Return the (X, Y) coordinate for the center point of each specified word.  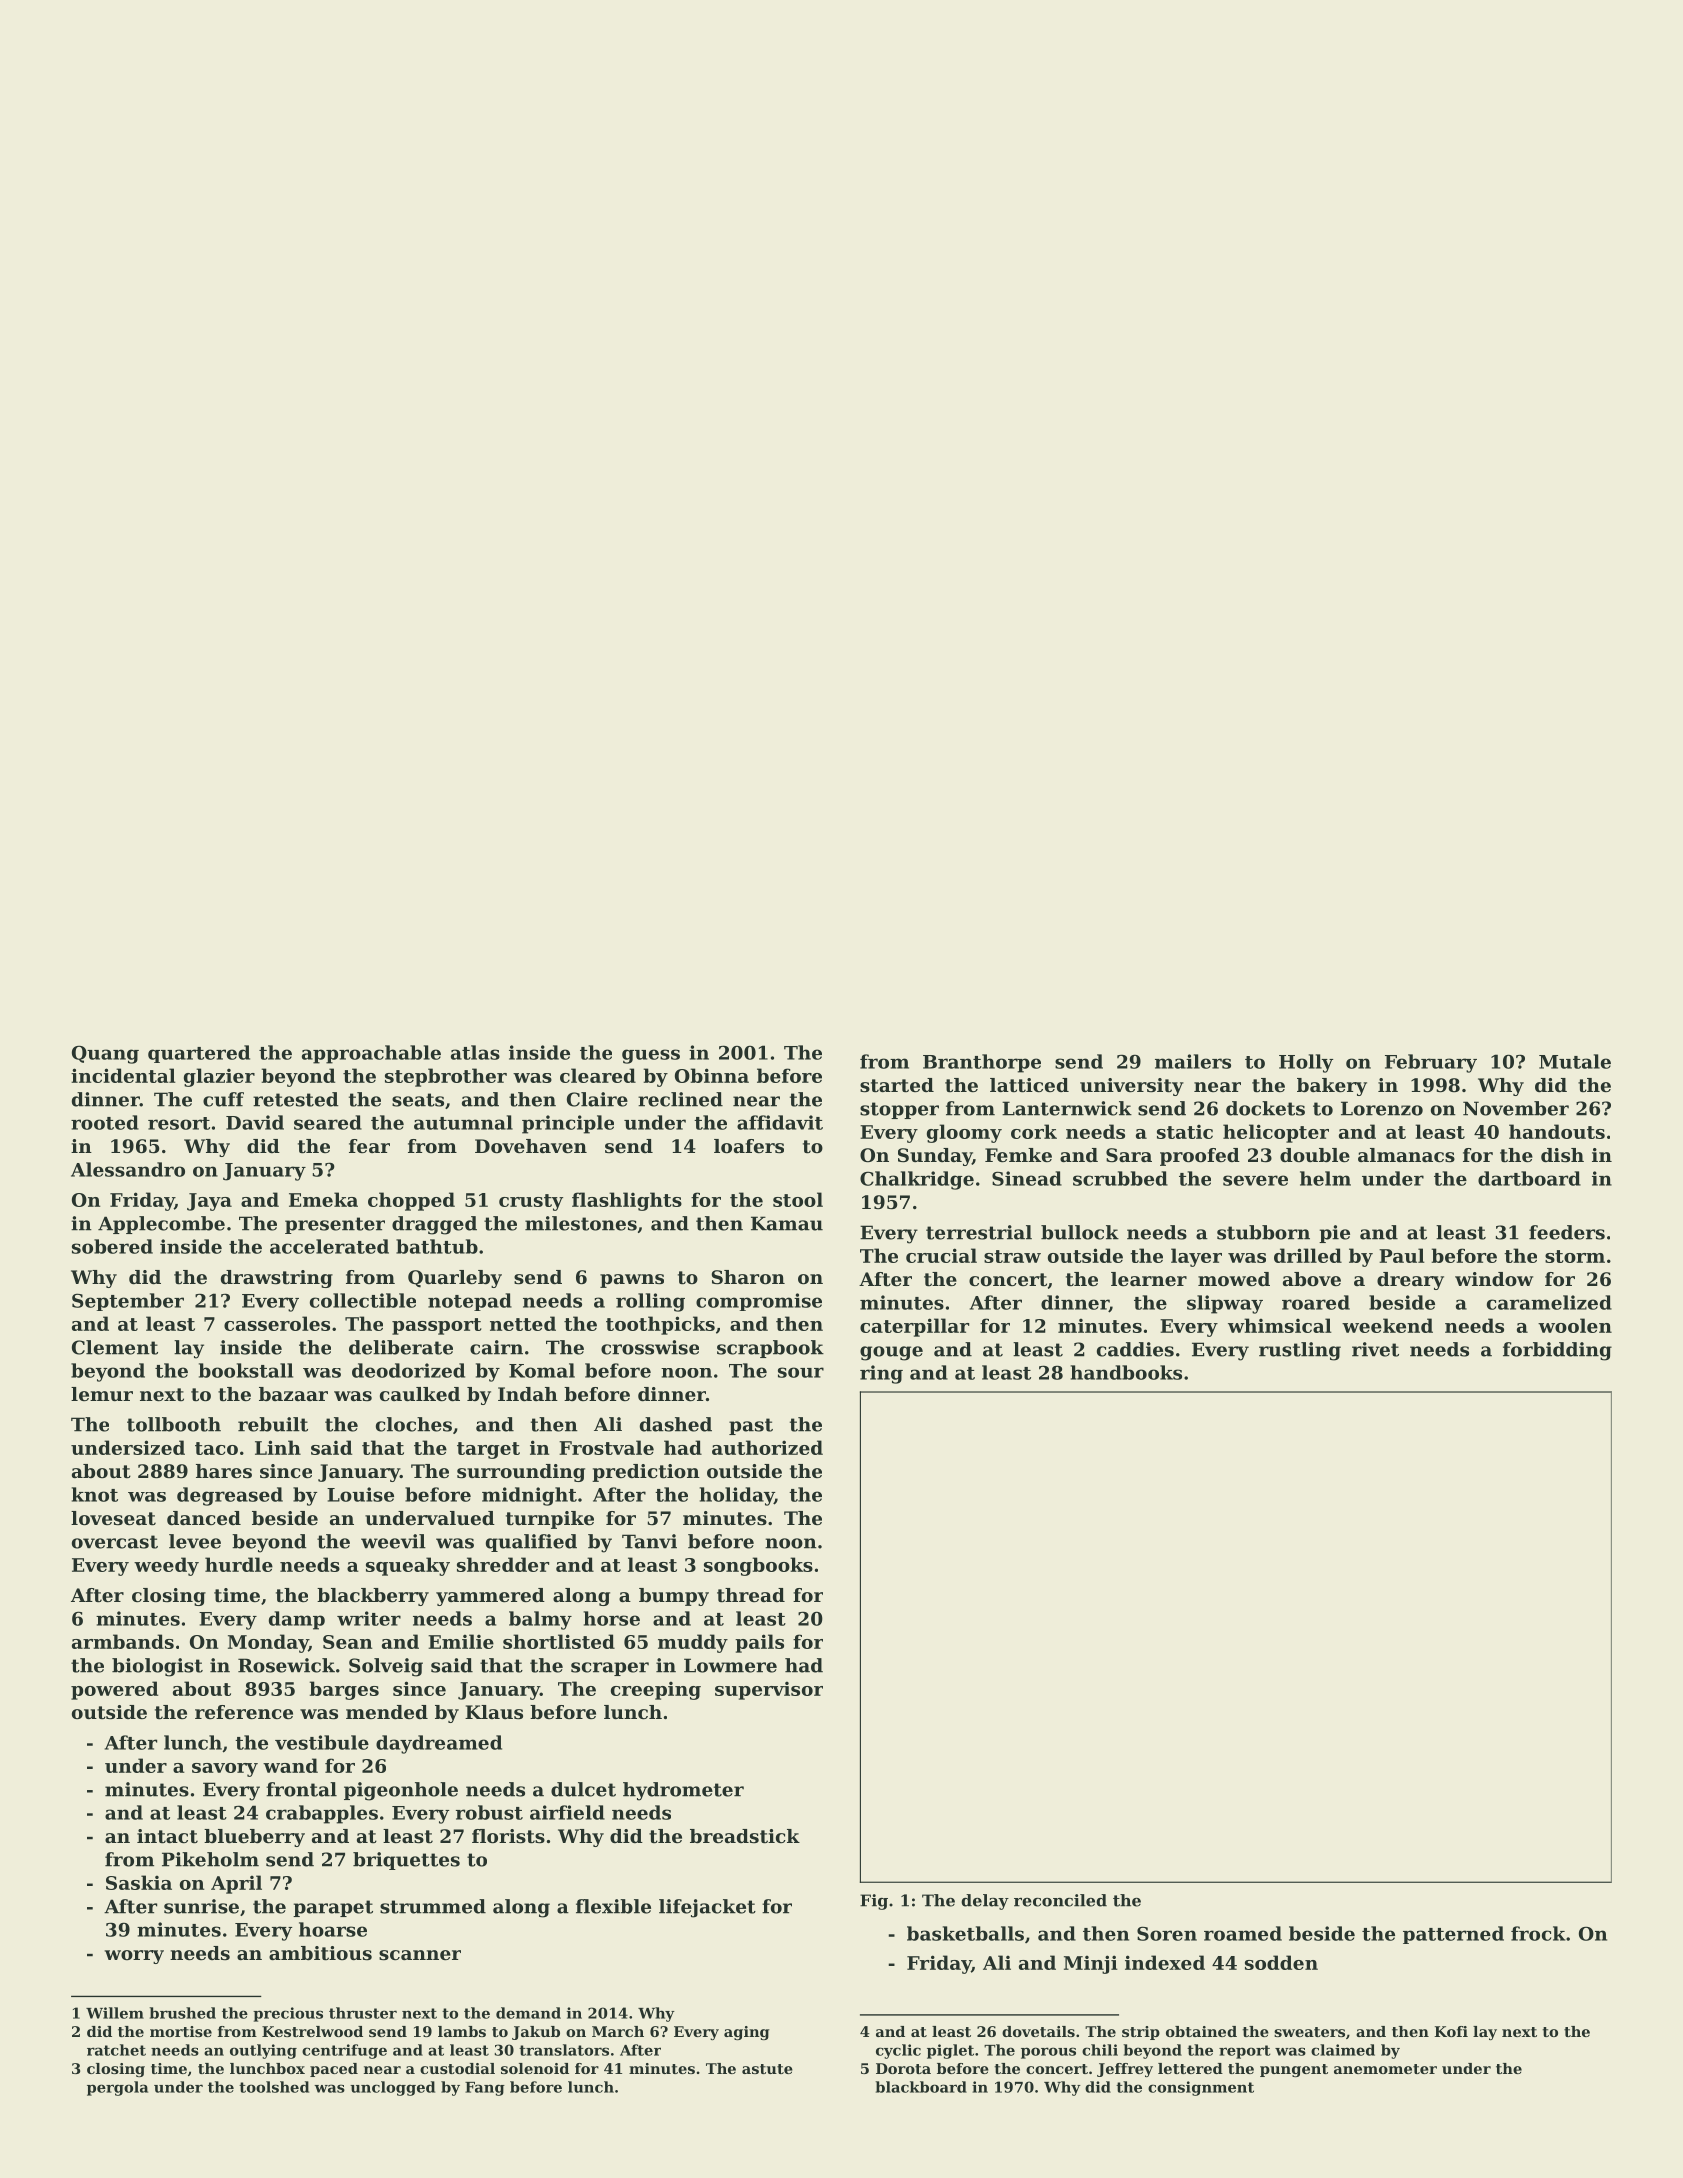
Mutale (1575, 1061)
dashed (676, 1424)
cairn (496, 1347)
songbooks (758, 1566)
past (751, 1426)
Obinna (712, 1075)
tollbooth (174, 1424)
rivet (1375, 1349)
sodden (1281, 1962)
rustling (1300, 1351)
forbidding (1557, 1351)
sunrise (201, 1906)
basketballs (965, 1933)
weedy (166, 1566)
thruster (363, 2013)
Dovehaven (531, 1146)
